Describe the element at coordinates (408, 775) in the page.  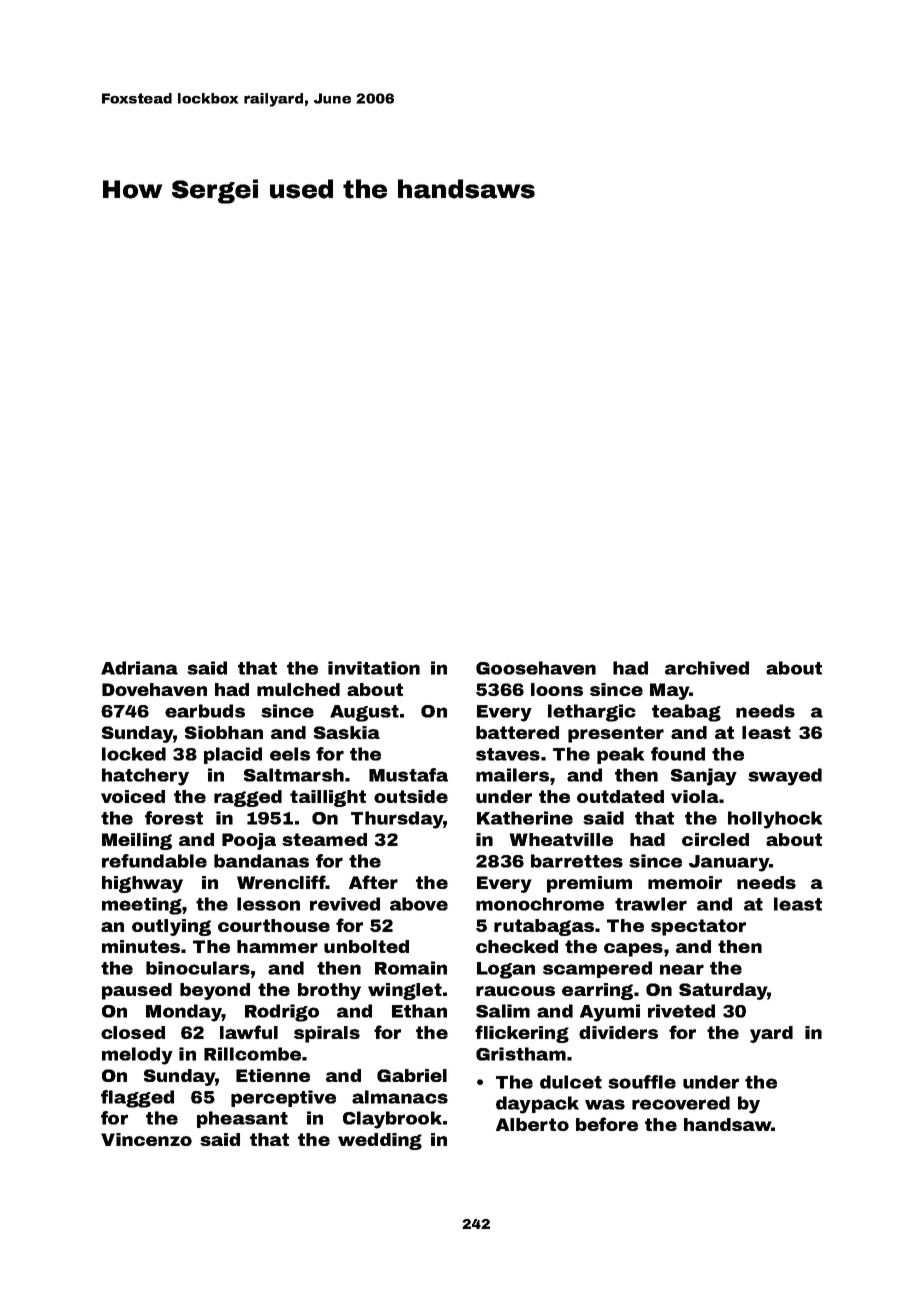
I see `Mustafa` at that location.
